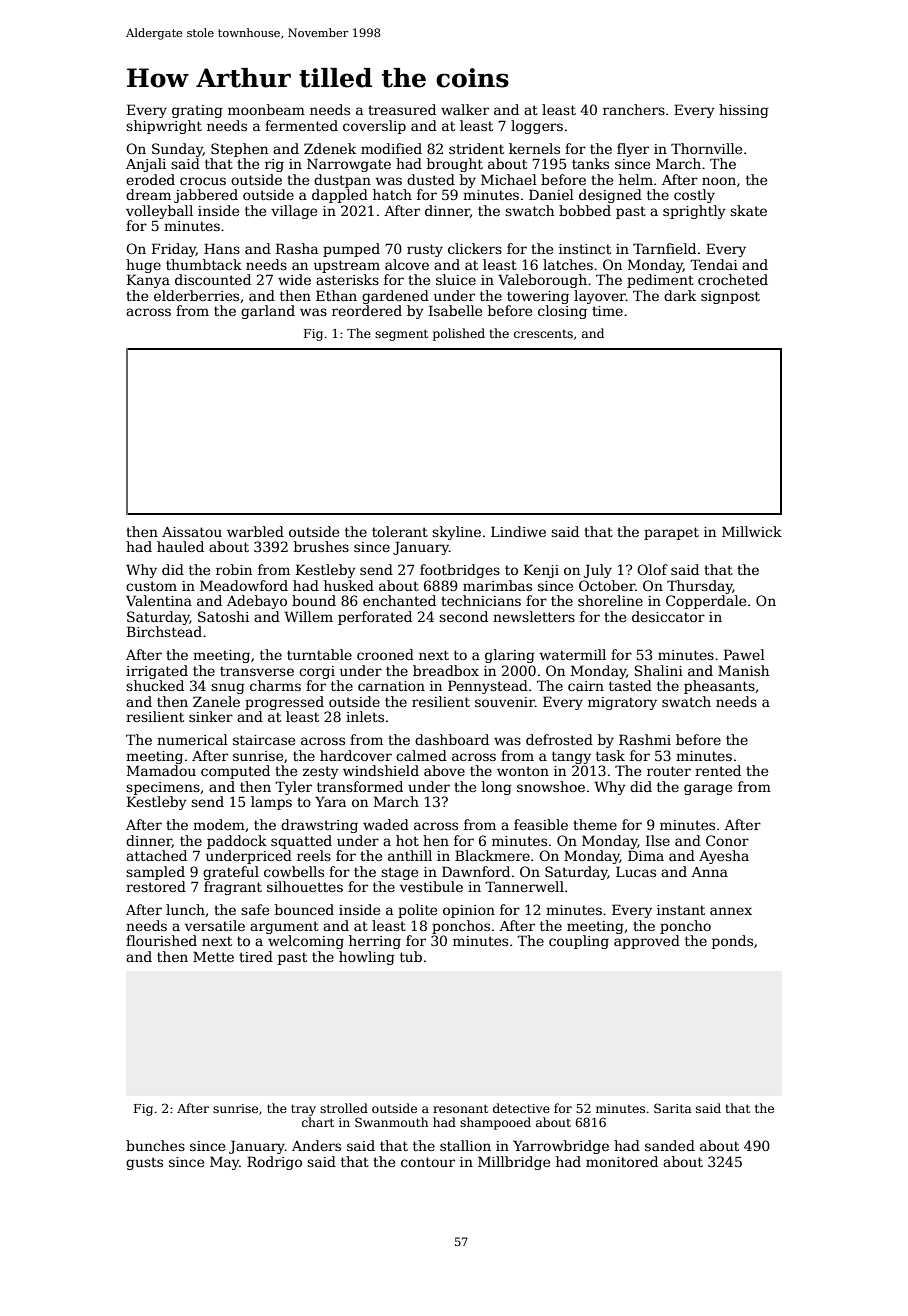 The width and height of the screenshot is (908, 1316). Describe the element at coordinates (428, 1162) in the screenshot. I see `contour` at that location.
